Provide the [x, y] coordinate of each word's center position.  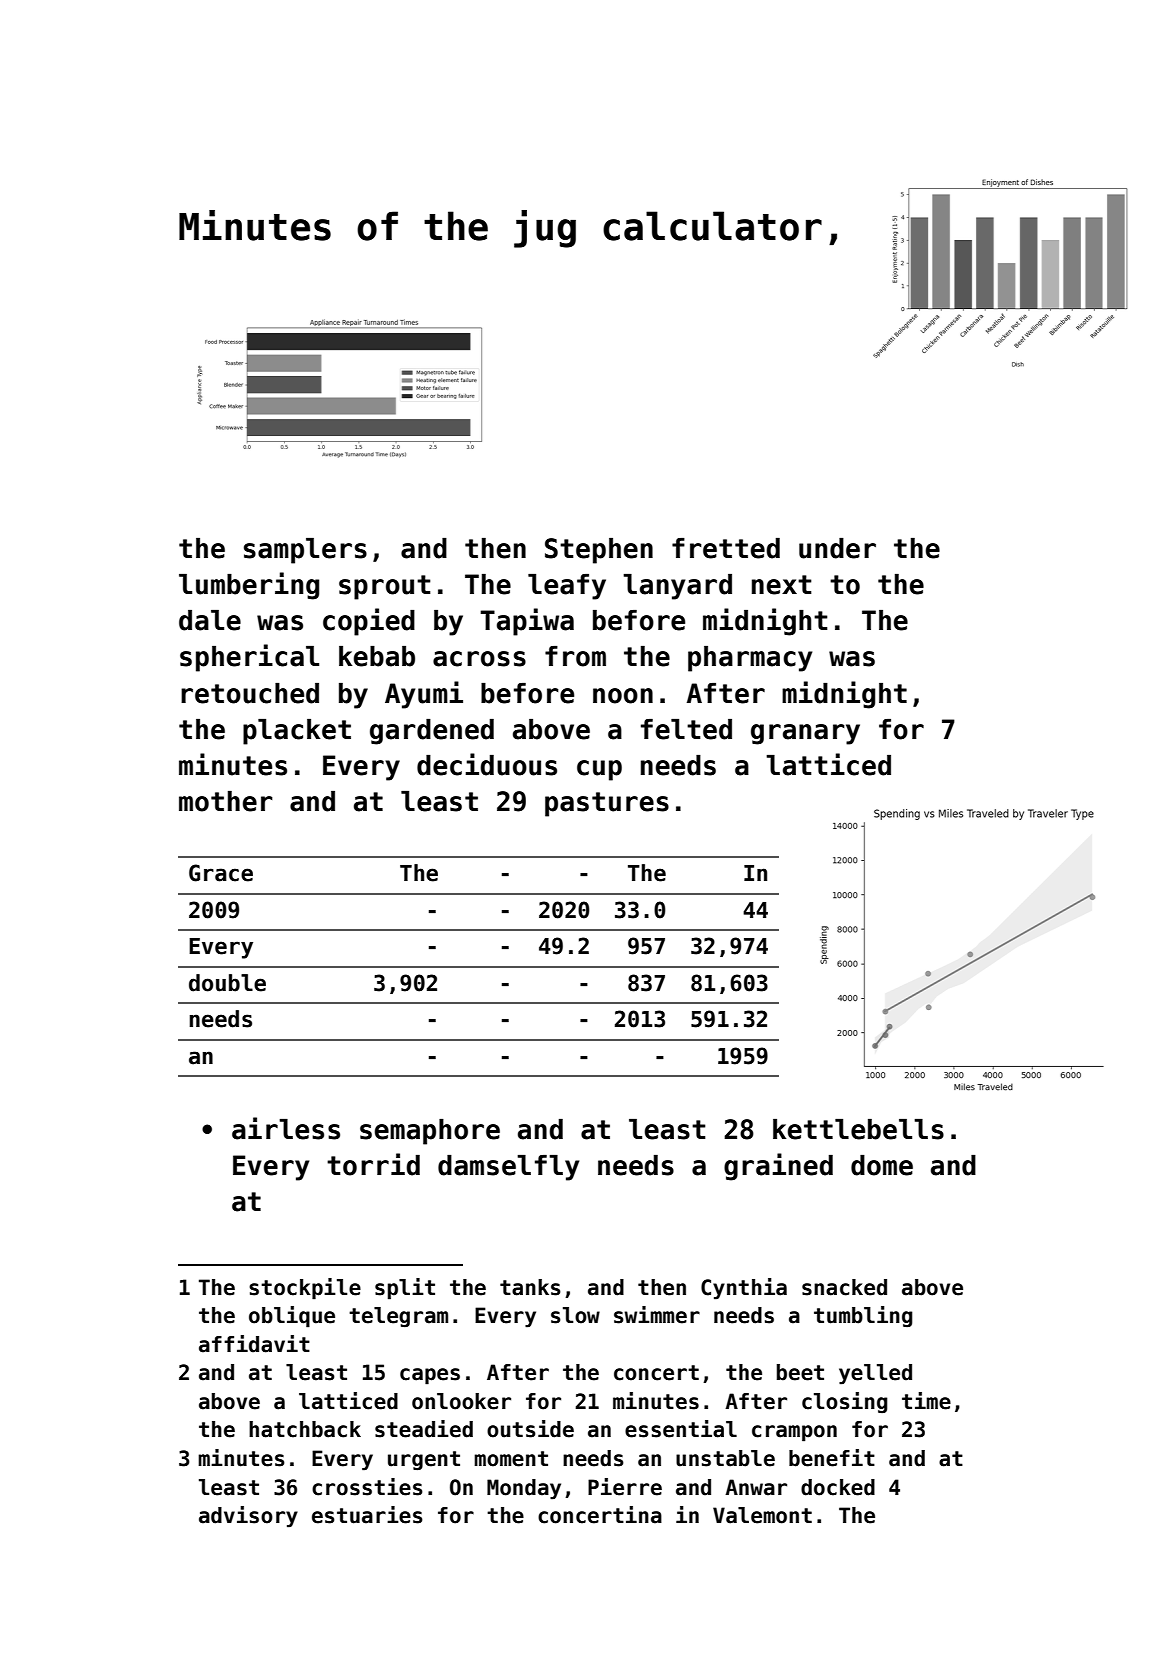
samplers [305, 551]
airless [286, 1128]
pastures [607, 804]
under [837, 548]
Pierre [625, 1487]
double [227, 983]
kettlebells [858, 1129]
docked [838, 1487]
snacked [844, 1287]
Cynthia [744, 1289]
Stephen [599, 551]
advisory [248, 1517]
